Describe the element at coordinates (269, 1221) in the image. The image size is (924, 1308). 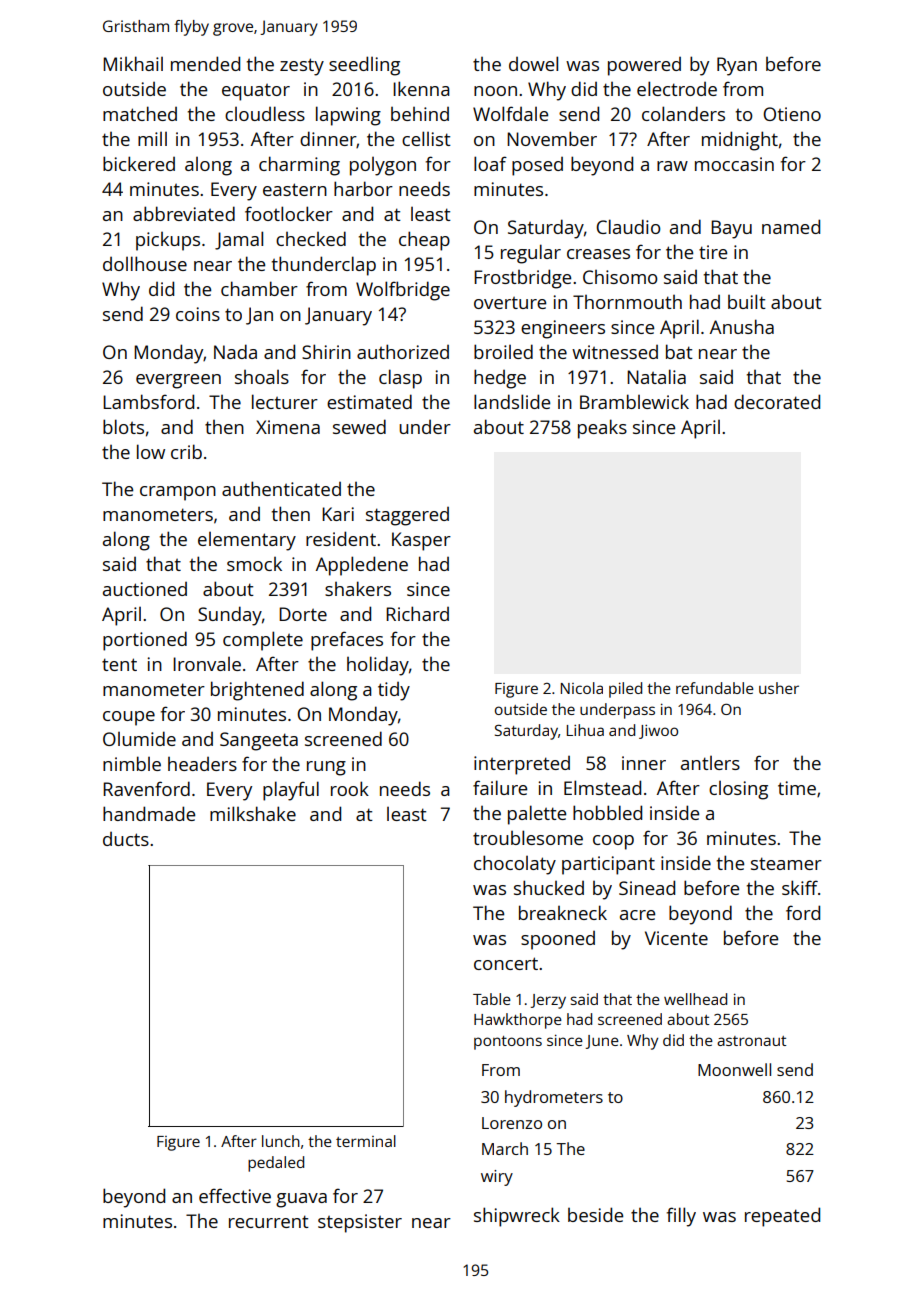
I see `recurrent` at that location.
